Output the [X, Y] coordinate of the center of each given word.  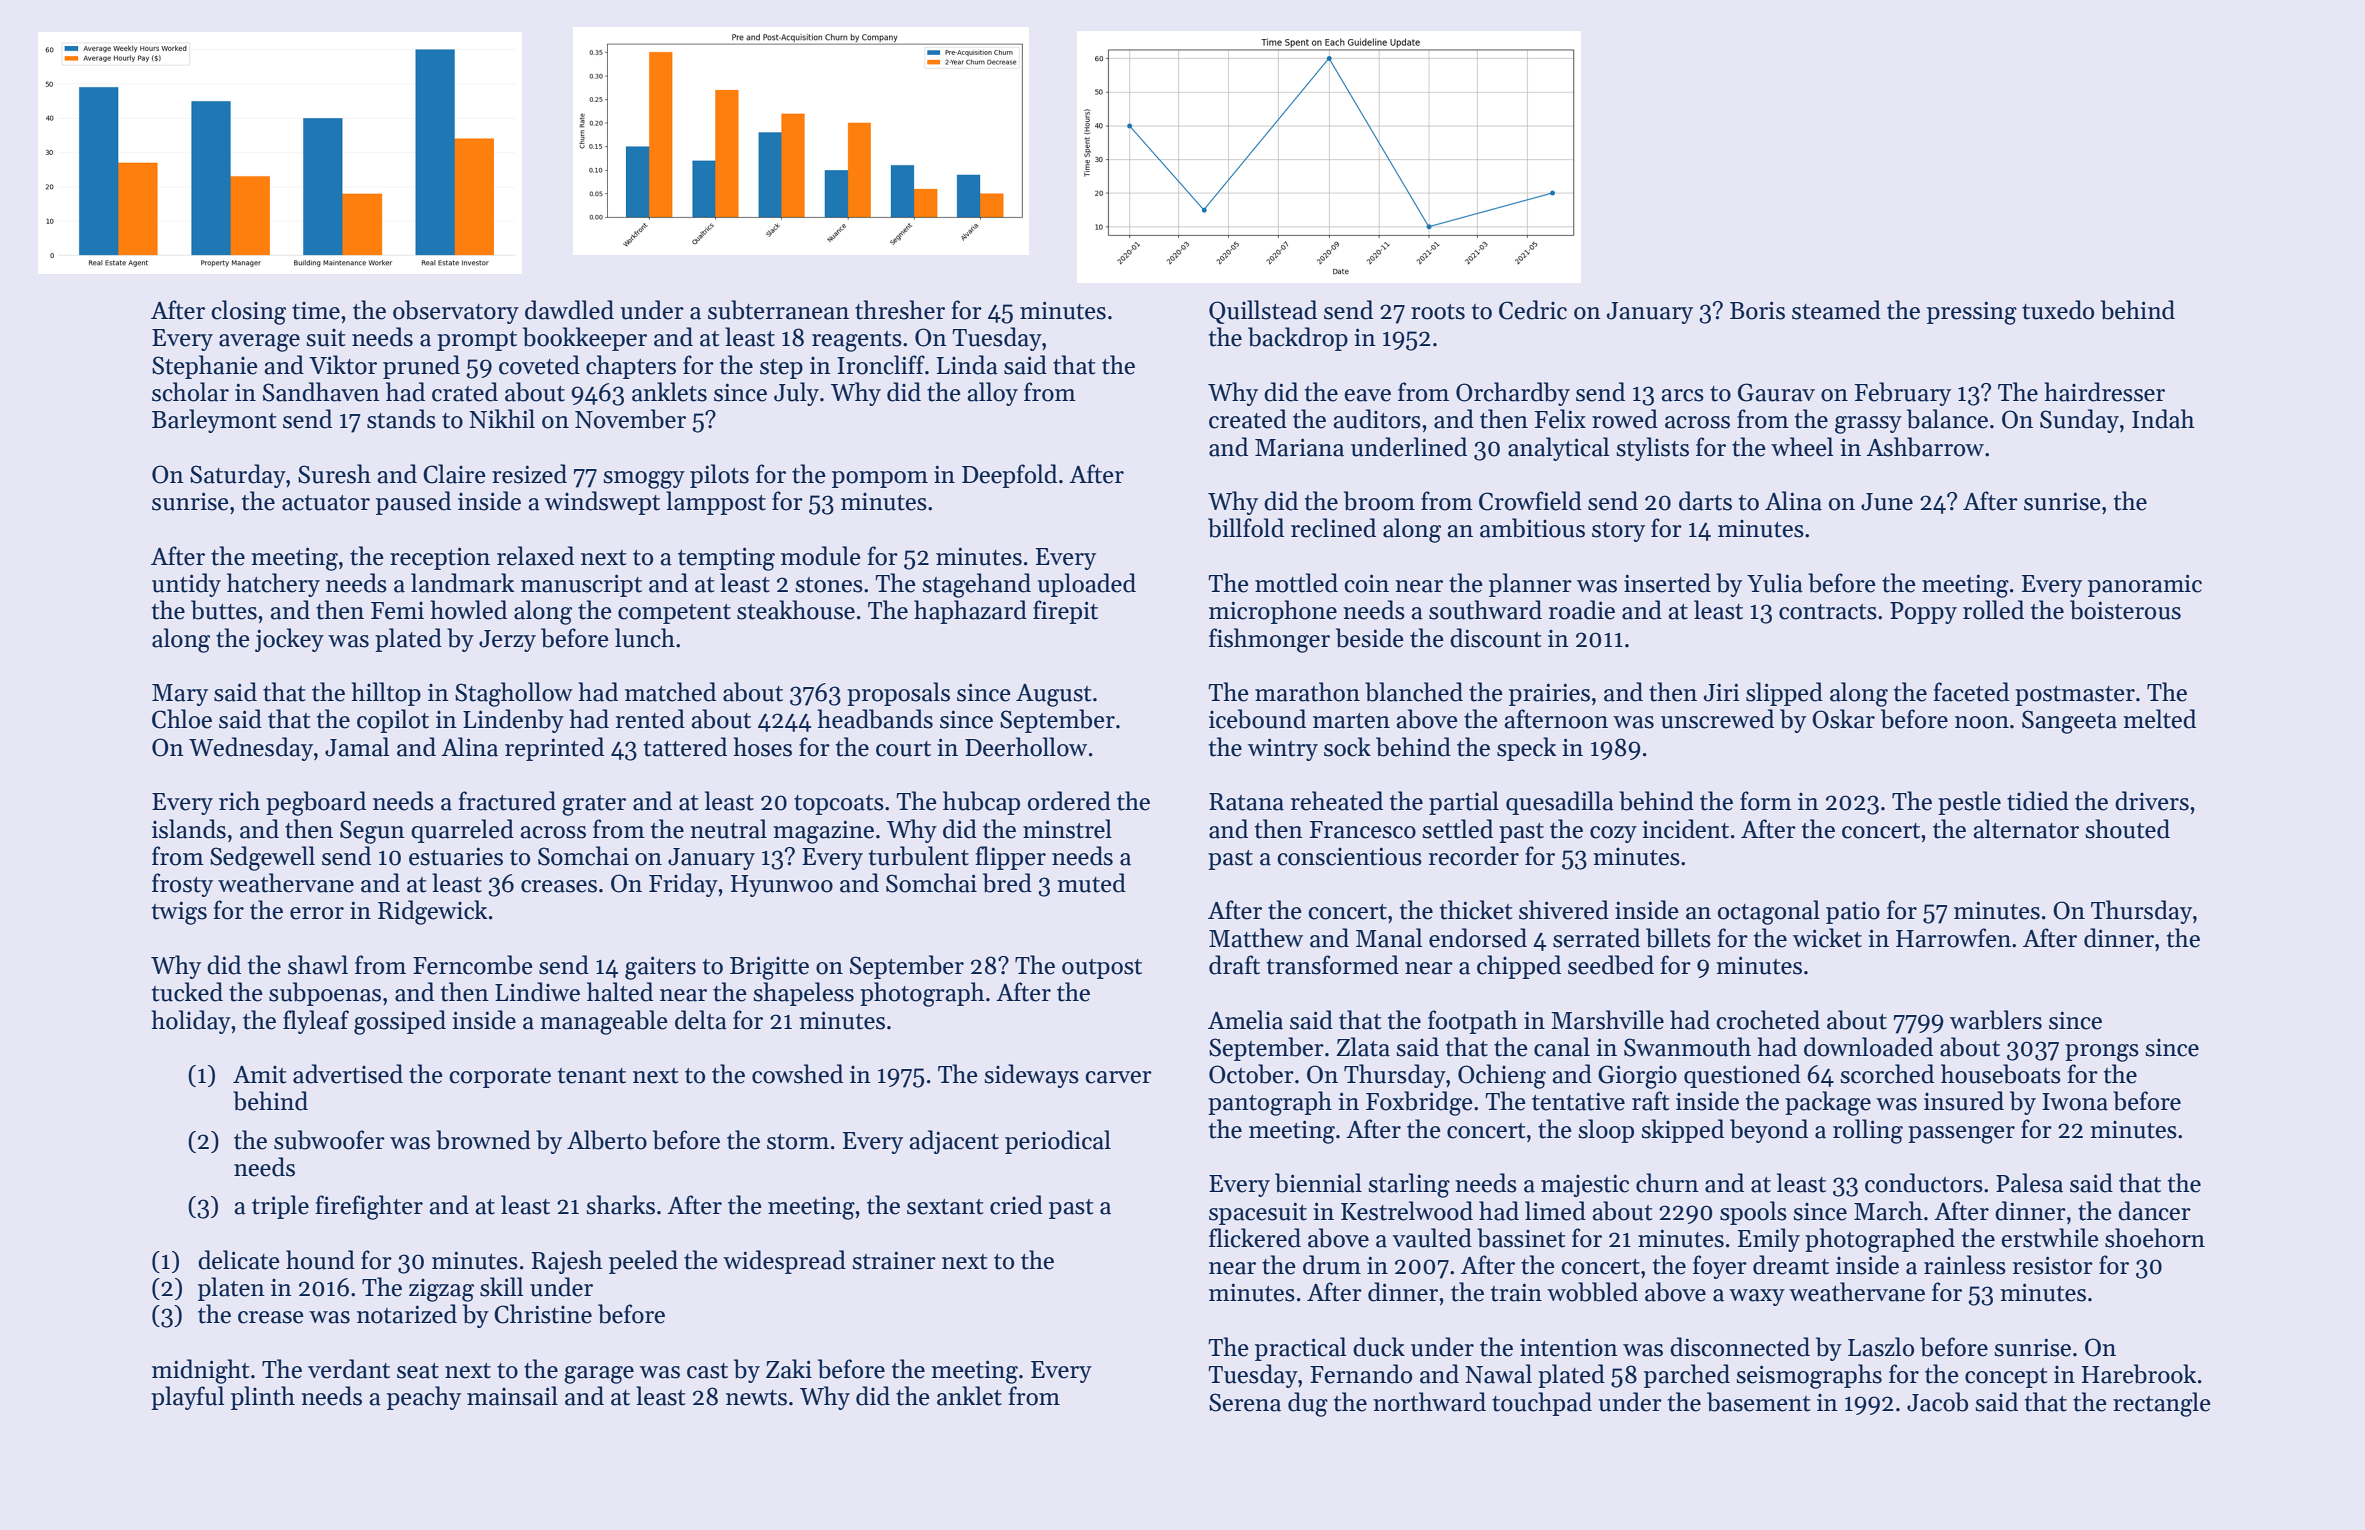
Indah [2163, 419]
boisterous [2125, 610]
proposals [898, 694]
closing [248, 312]
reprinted [554, 749]
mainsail [512, 1396]
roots [1438, 312]
